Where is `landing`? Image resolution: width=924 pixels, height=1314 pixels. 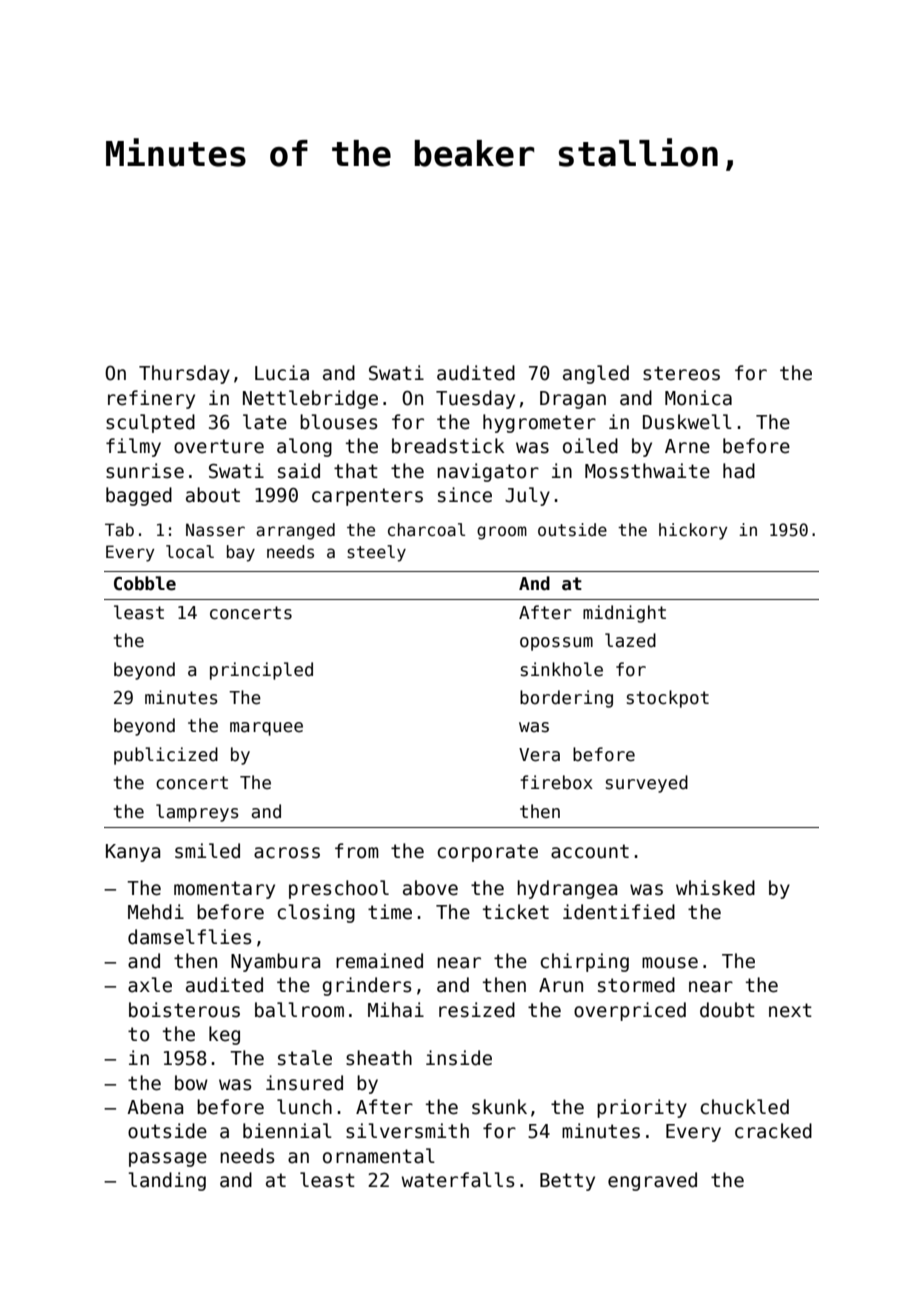
landing is located at coordinates (167, 1181).
